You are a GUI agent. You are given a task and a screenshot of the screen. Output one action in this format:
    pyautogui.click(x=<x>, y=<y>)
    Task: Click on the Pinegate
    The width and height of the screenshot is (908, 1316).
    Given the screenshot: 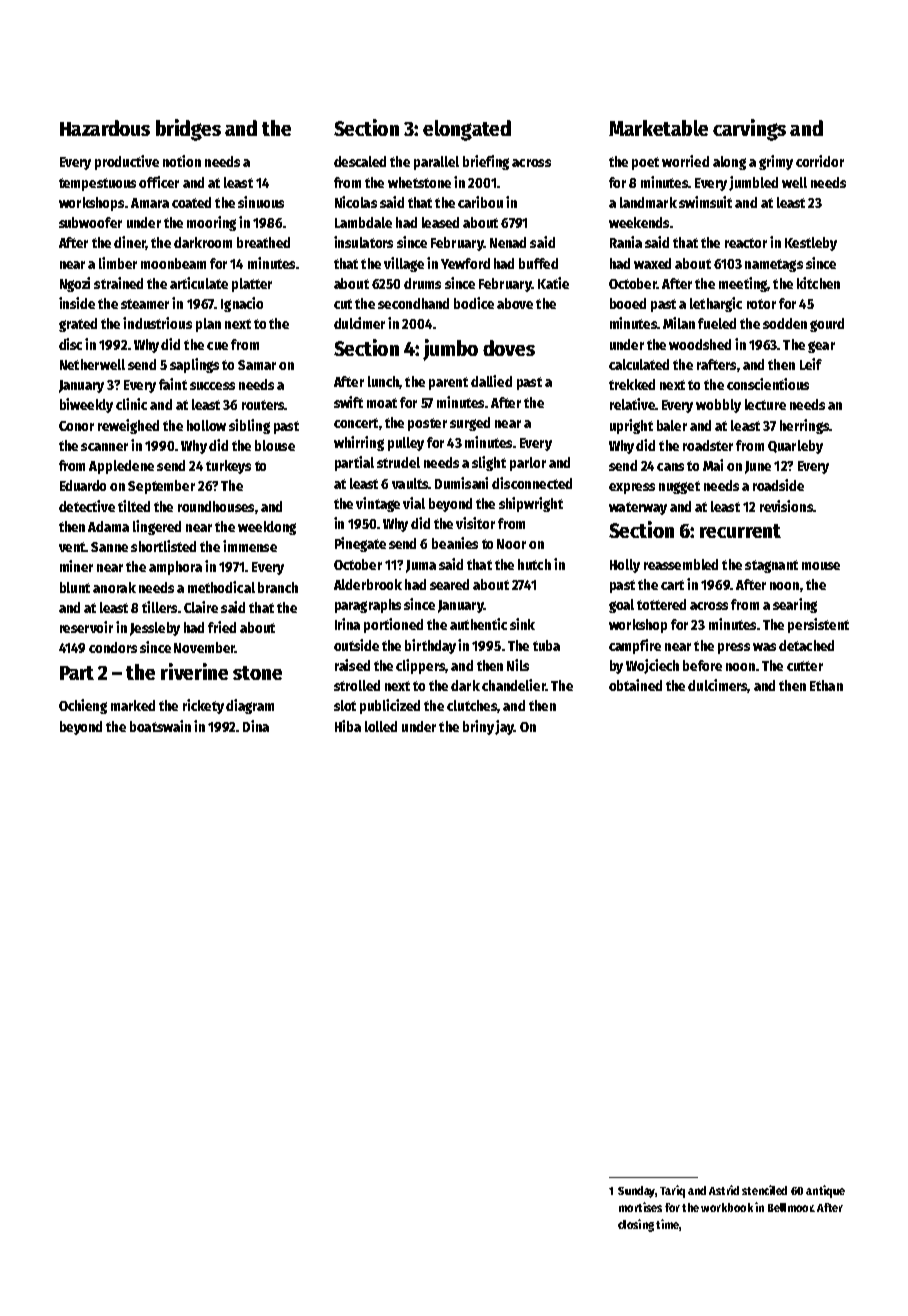 What is the action you would take?
    pyautogui.click(x=360, y=544)
